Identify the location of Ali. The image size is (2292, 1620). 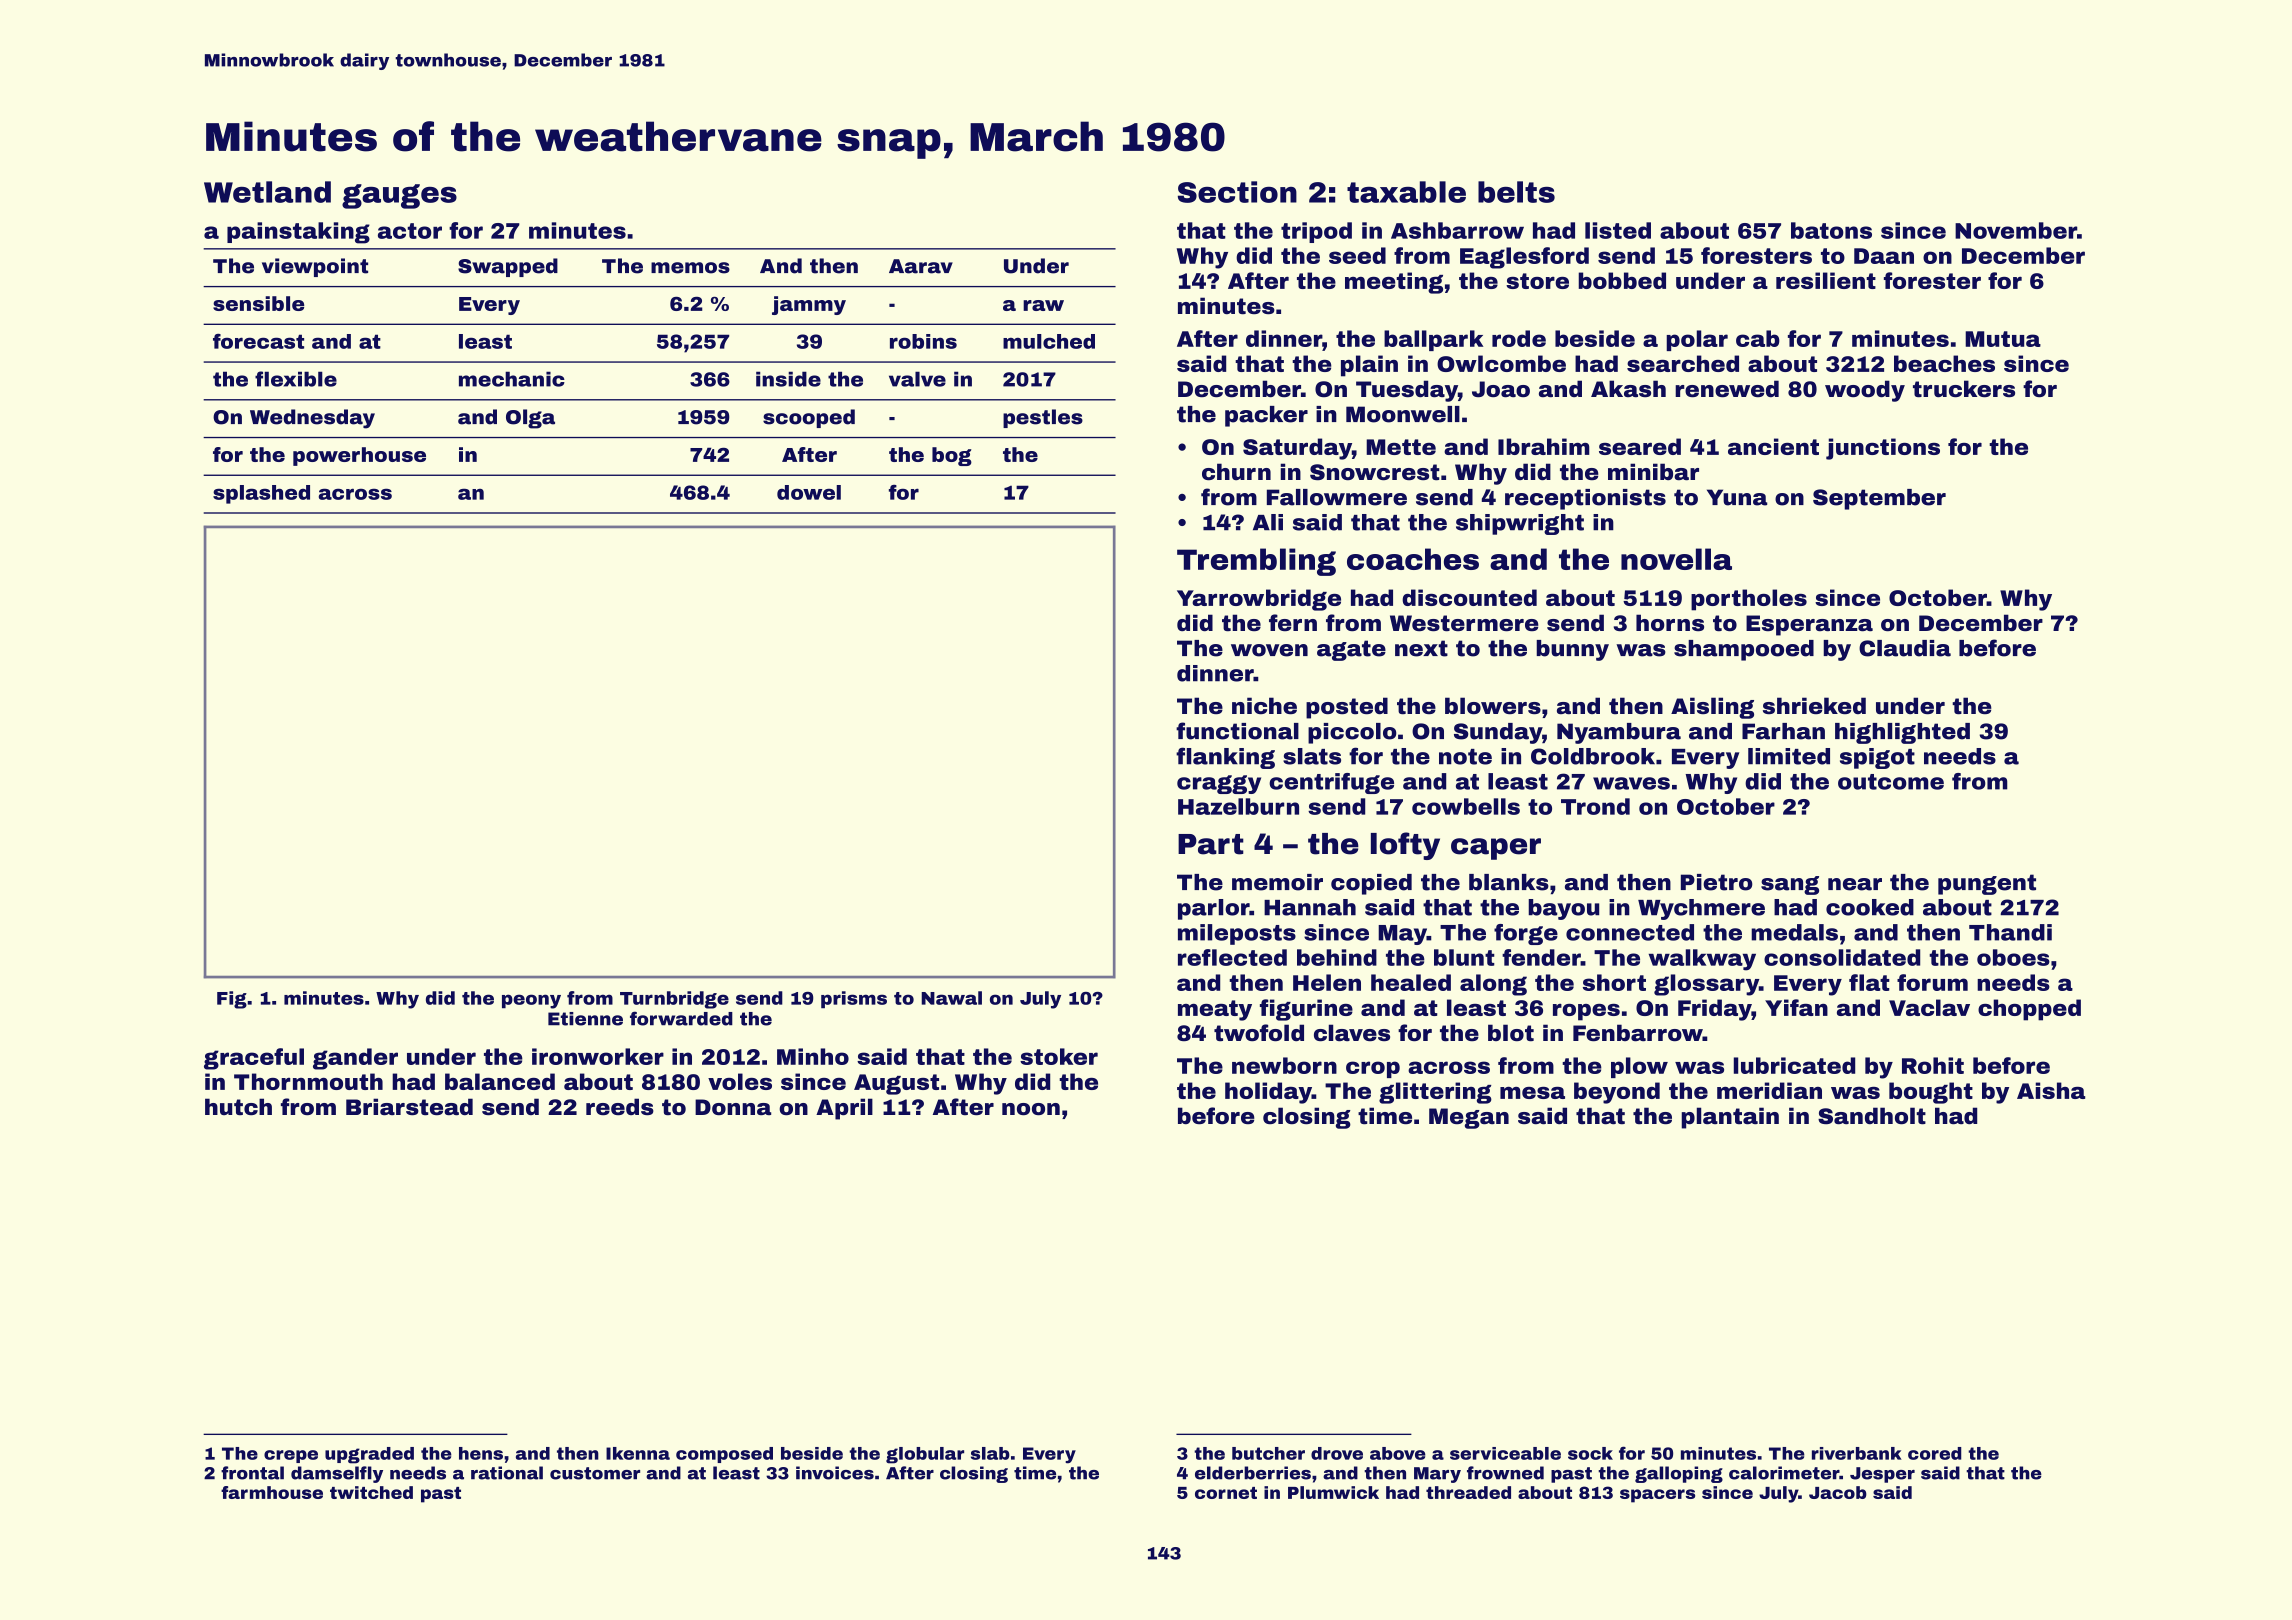
(1268, 522).
